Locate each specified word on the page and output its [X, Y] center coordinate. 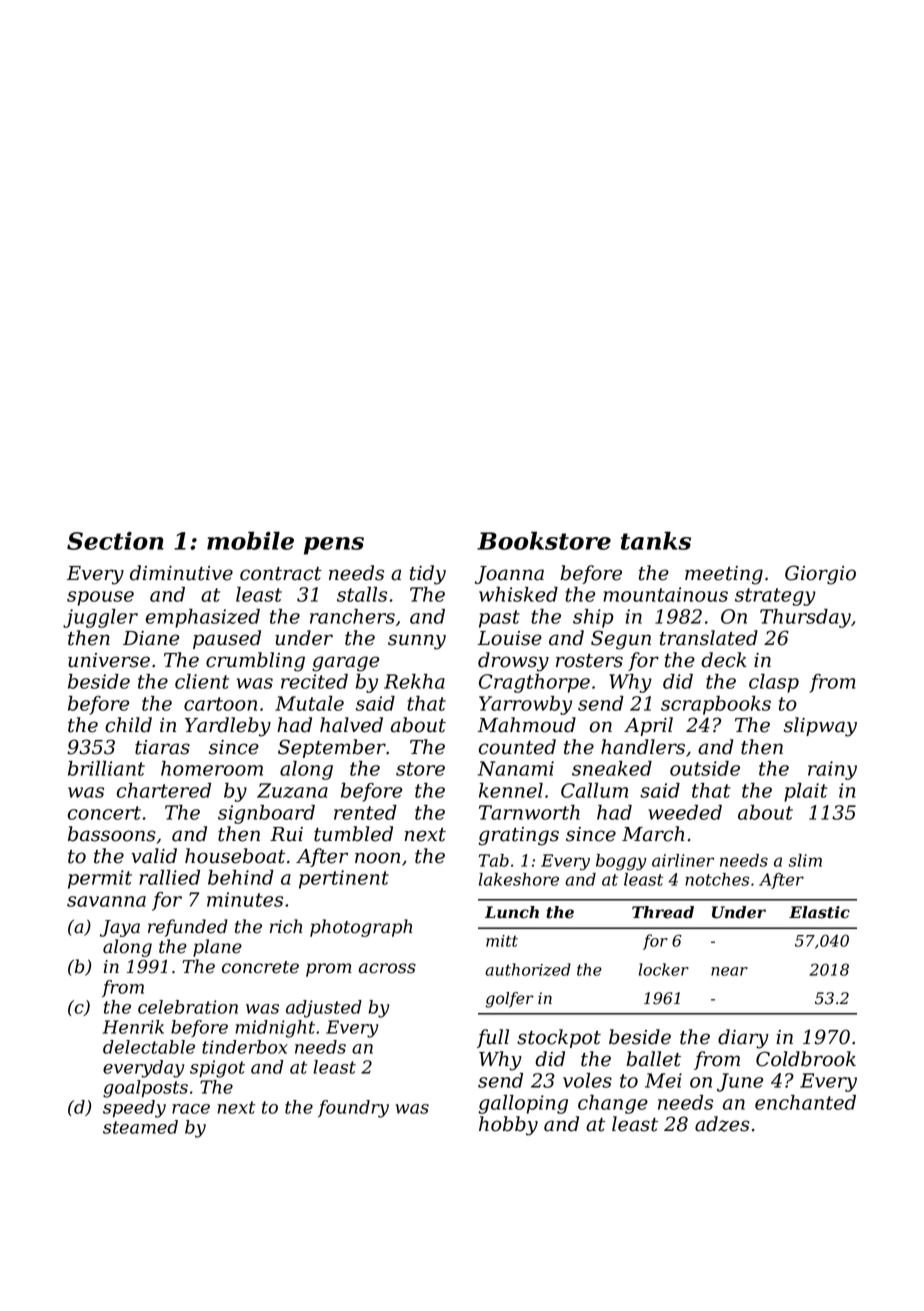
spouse [100, 598]
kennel [511, 790]
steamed [140, 1127]
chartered [164, 790]
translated [709, 638]
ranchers [352, 616]
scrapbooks [716, 705]
